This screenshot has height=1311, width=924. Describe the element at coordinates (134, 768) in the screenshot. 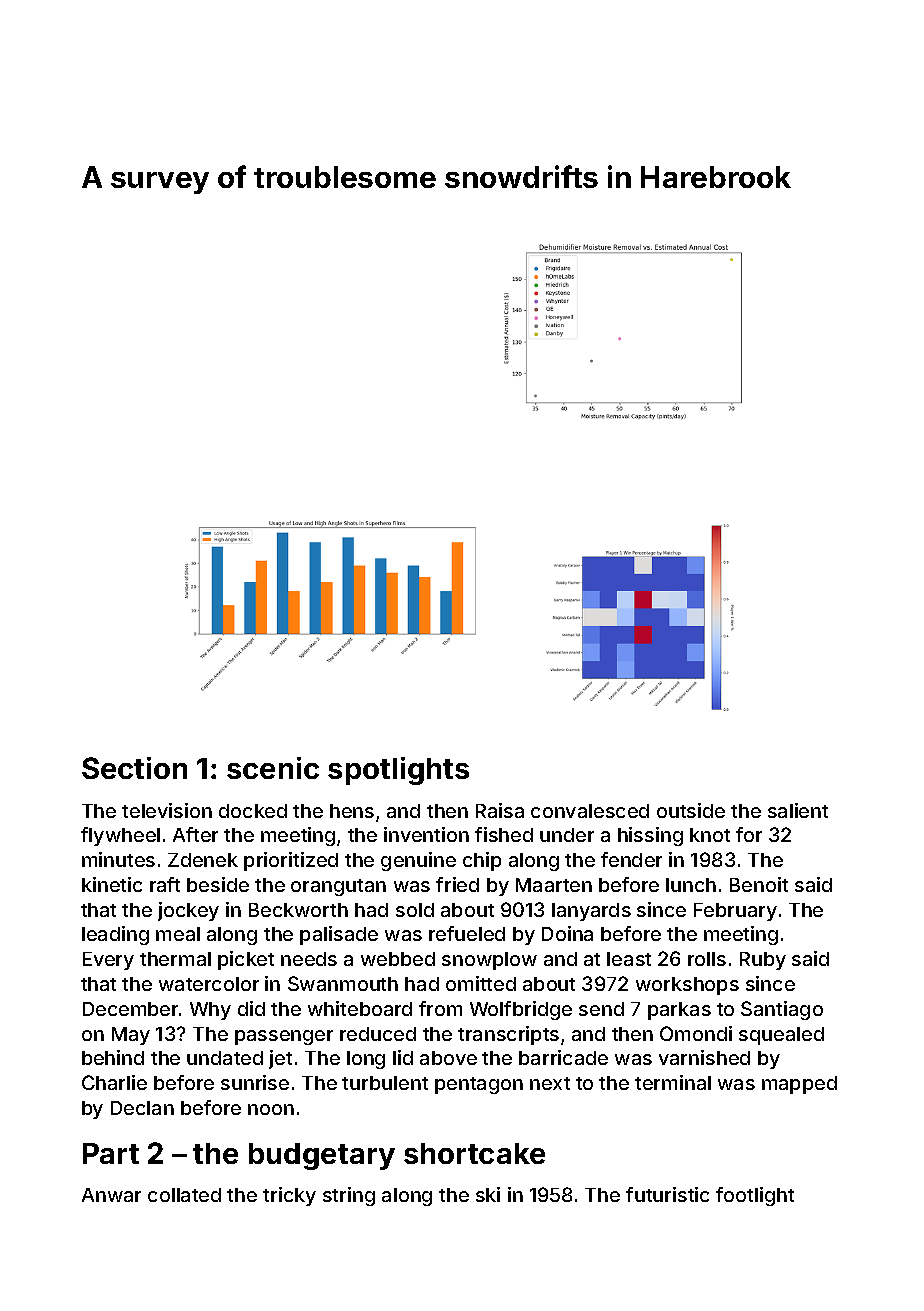

I see `Section` at that location.
